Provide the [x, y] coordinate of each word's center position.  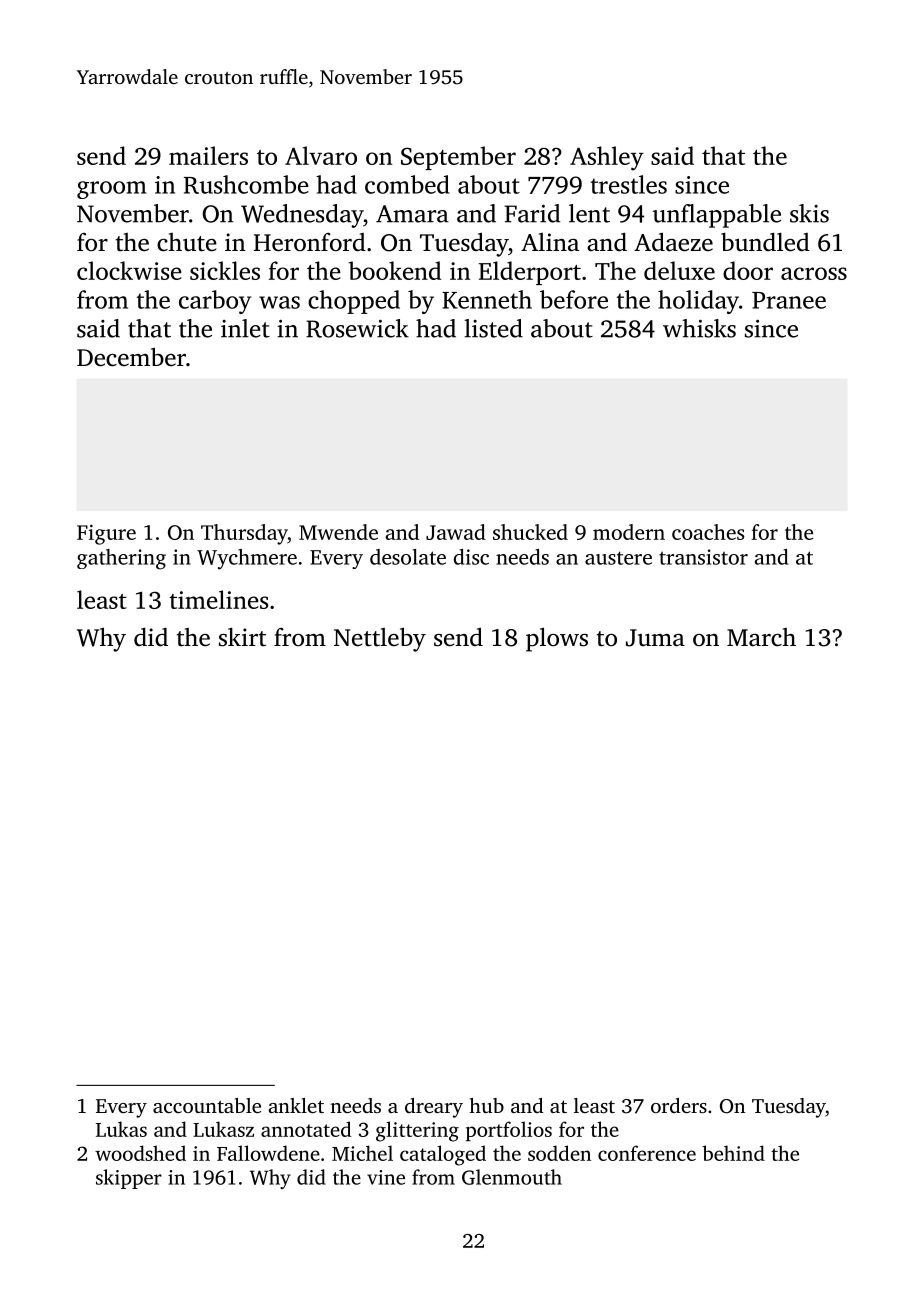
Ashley [607, 158]
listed [493, 328]
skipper [129, 1179]
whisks [699, 328]
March [761, 637]
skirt [242, 637]
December [131, 357]
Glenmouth [512, 1177]
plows [557, 639]
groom [112, 190]
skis [809, 213]
